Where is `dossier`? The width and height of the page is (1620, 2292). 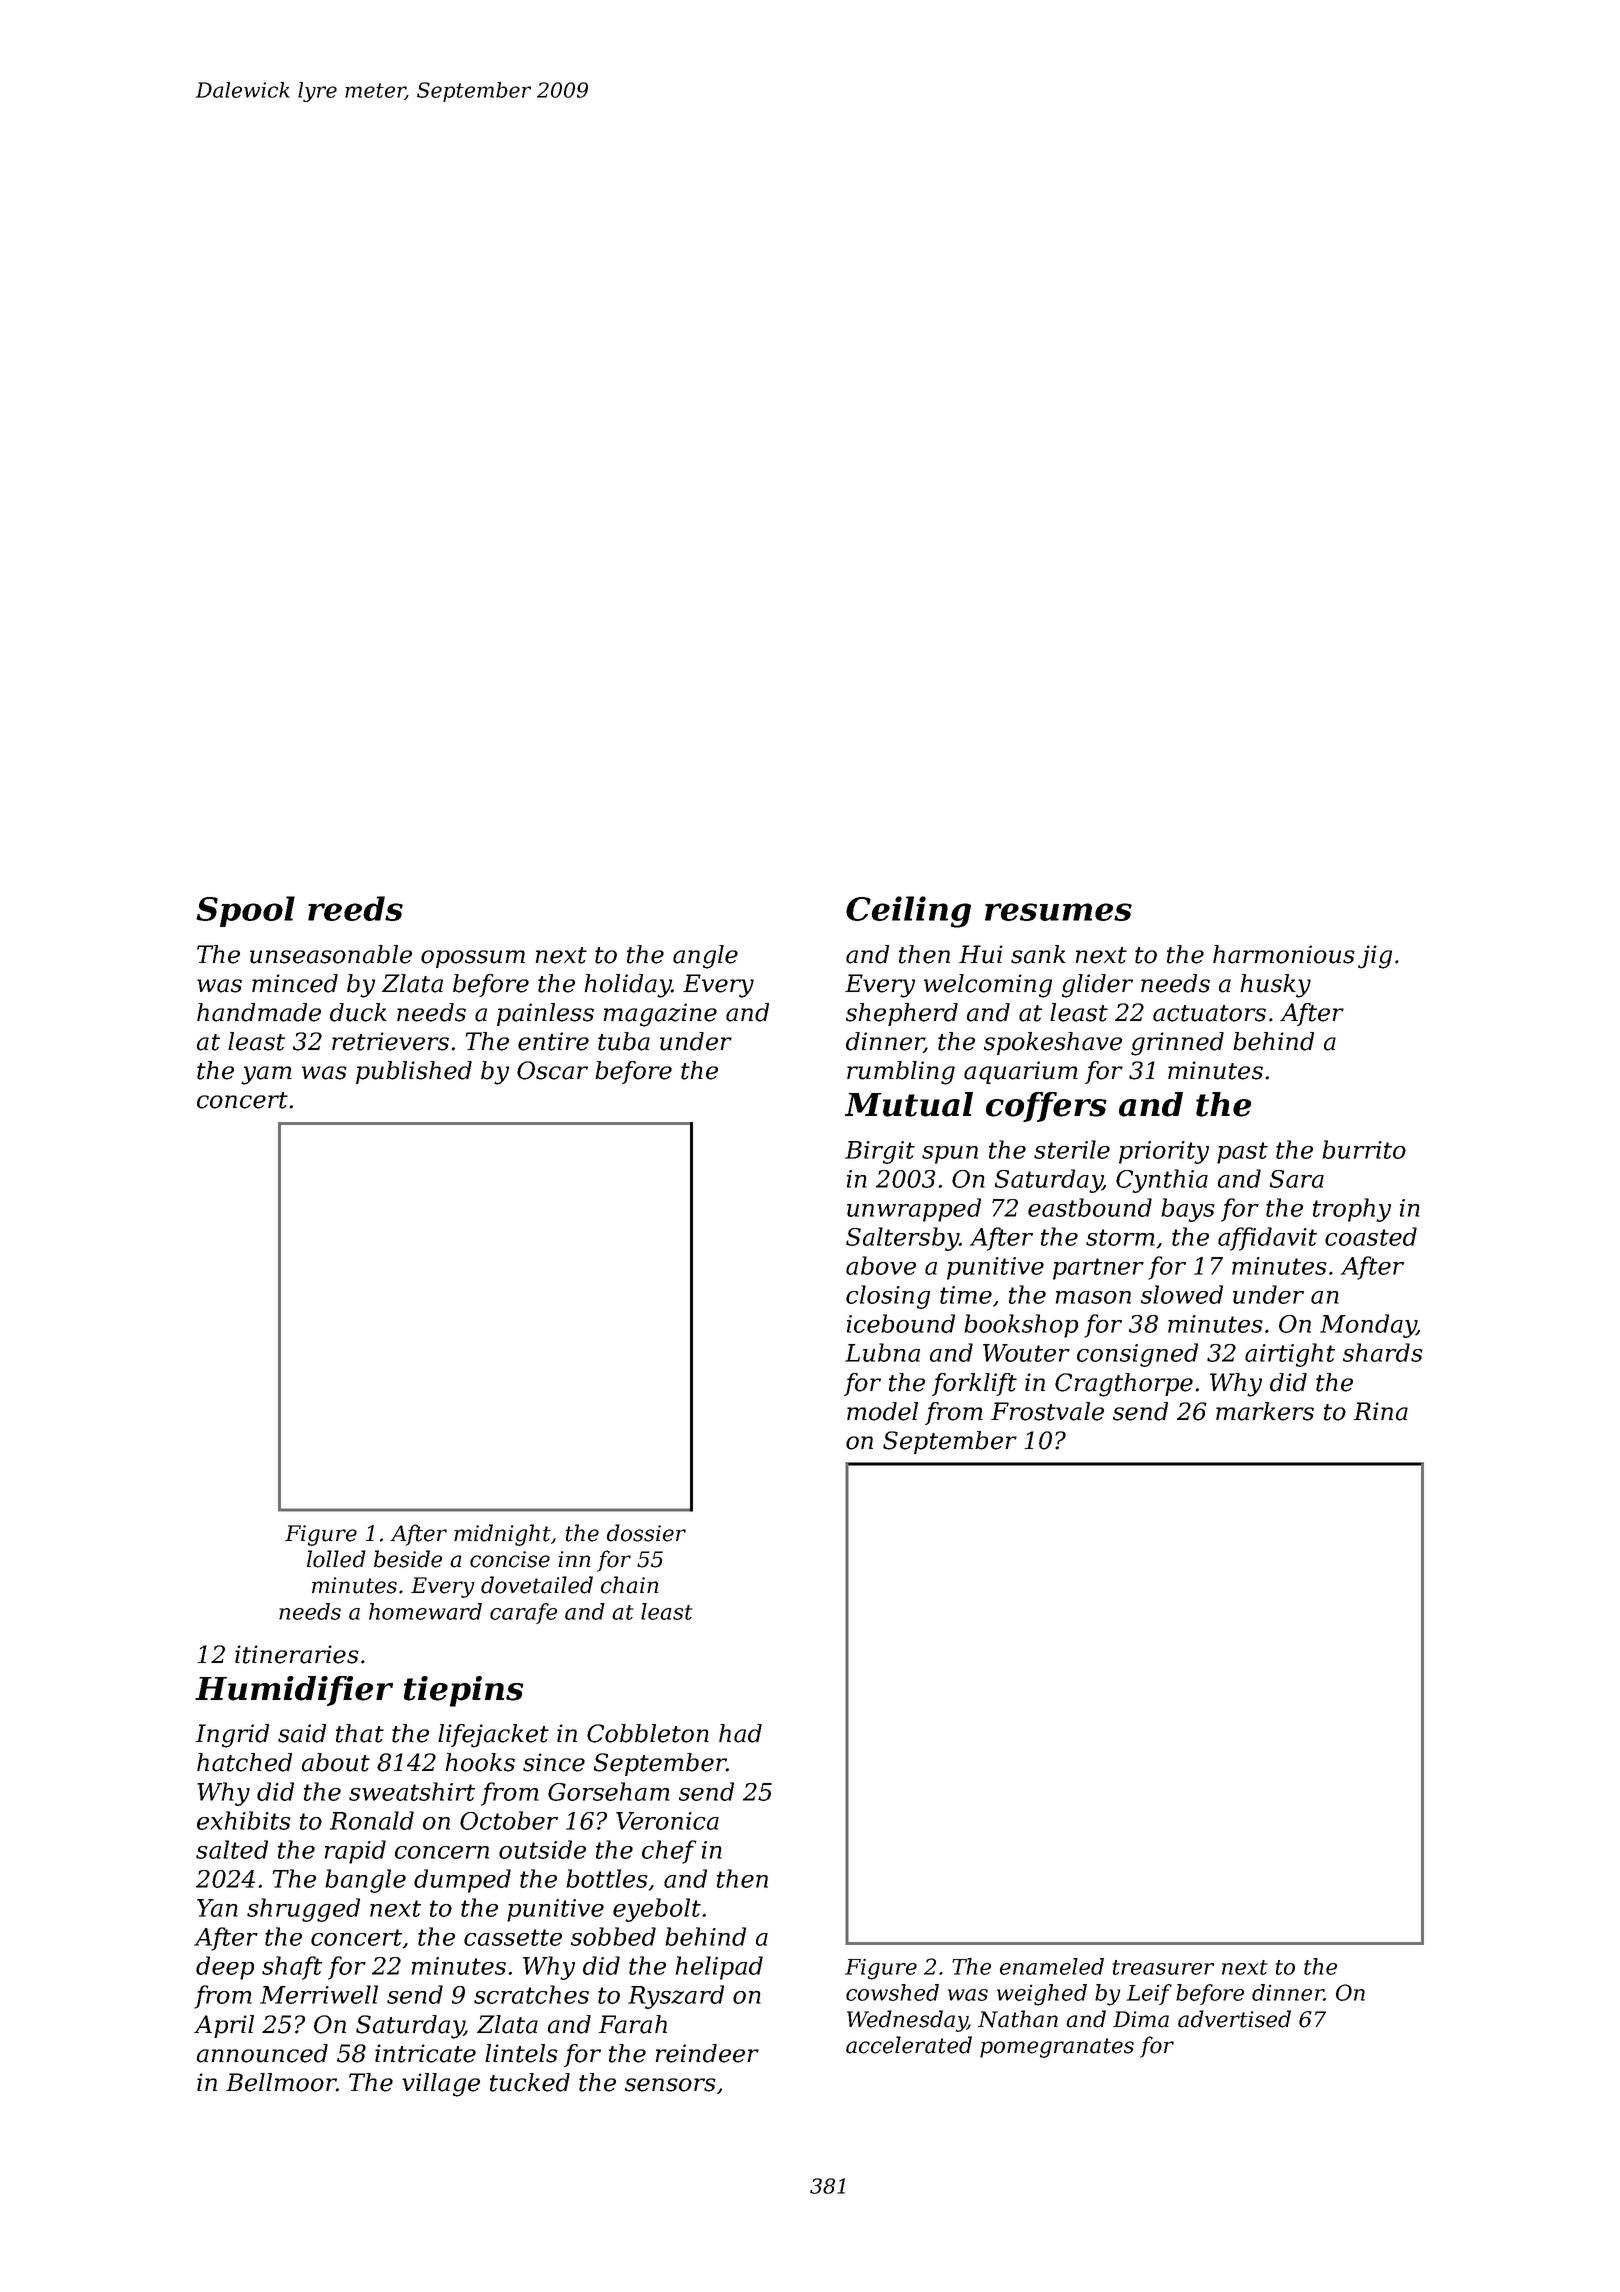 dossier is located at coordinates (646, 1533).
